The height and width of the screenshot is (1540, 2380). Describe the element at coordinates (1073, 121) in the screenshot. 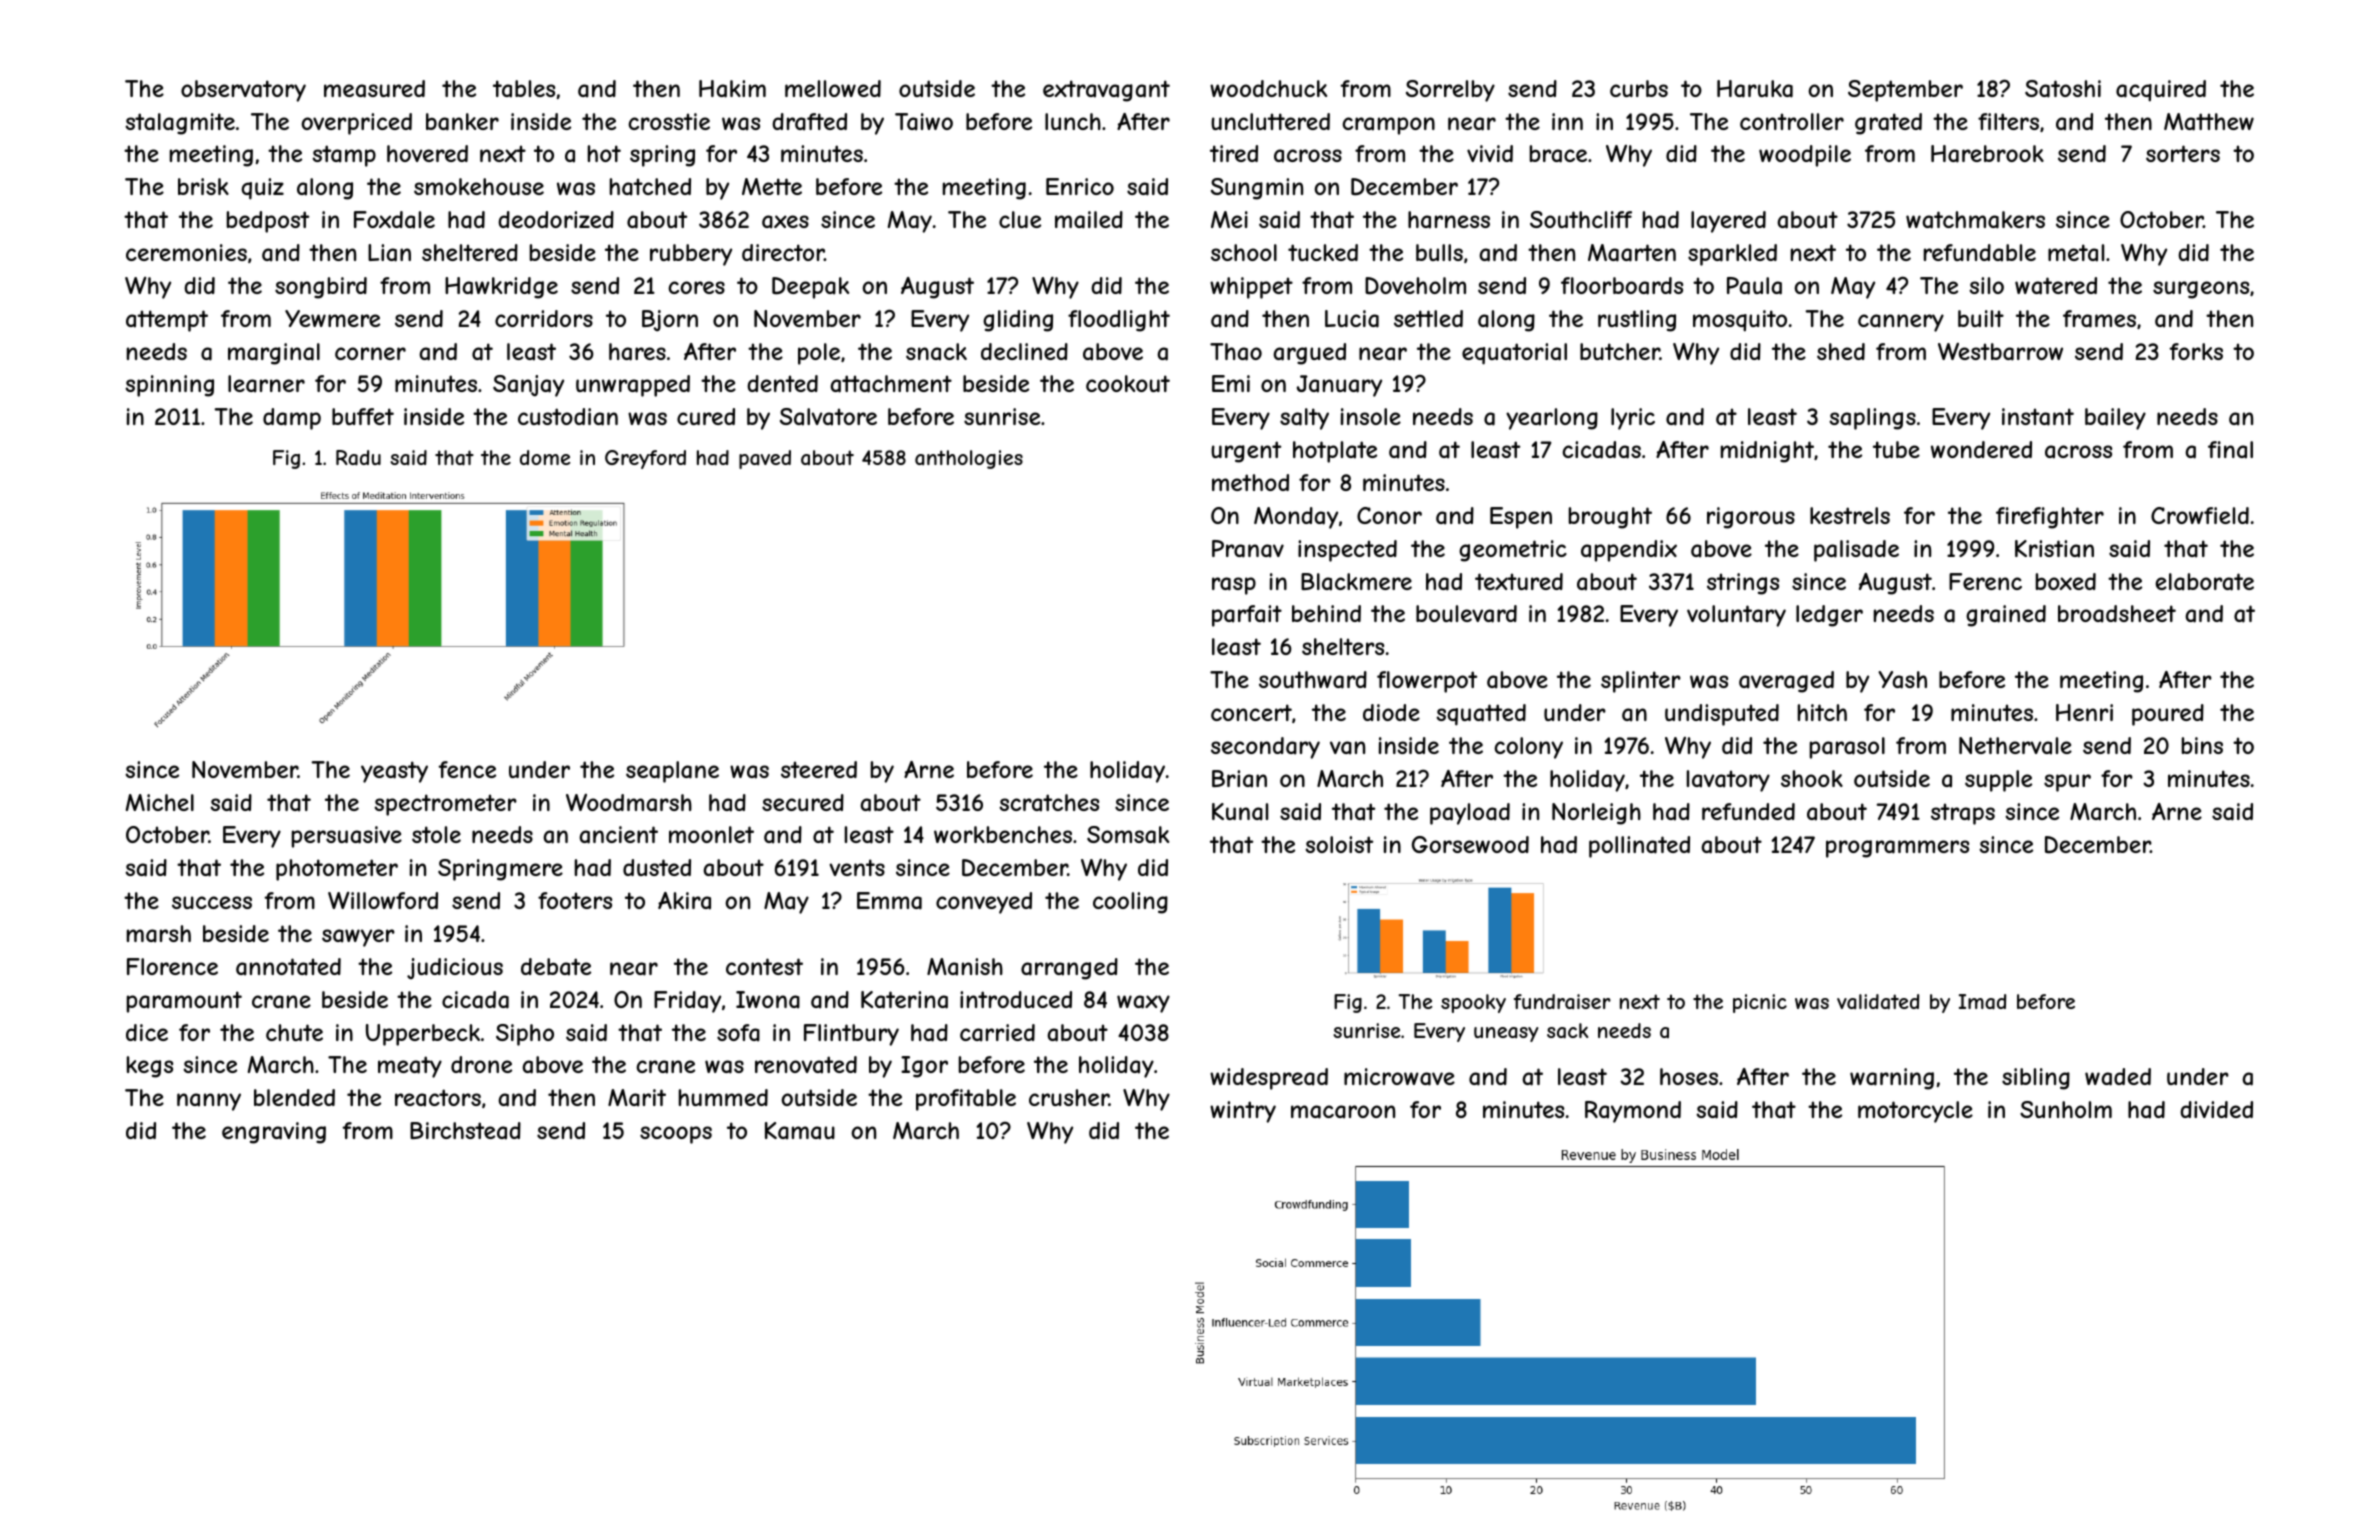

I see `lunch` at that location.
